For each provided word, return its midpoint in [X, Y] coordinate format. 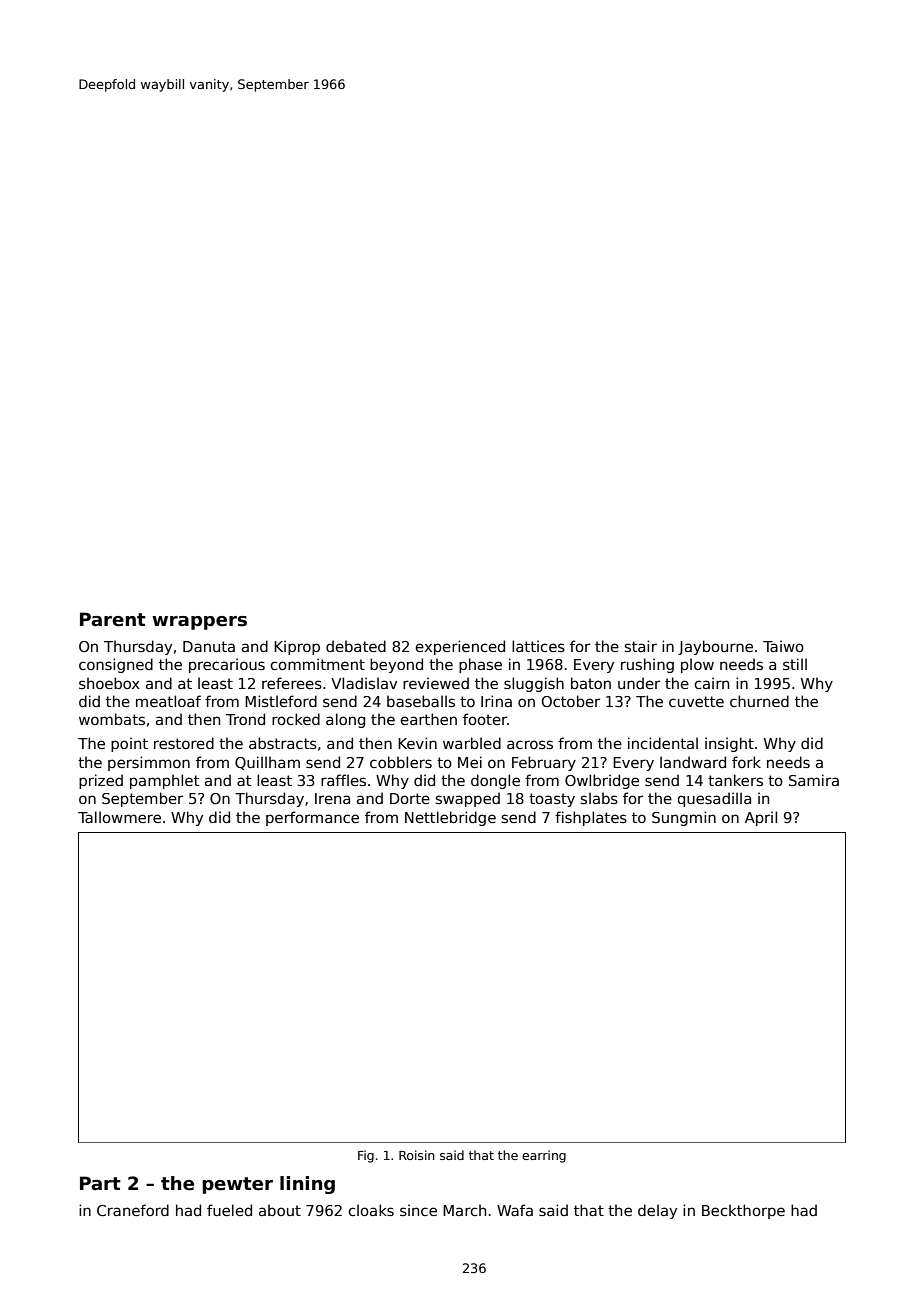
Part [100, 1183]
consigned [116, 665]
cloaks [371, 1210]
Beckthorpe [743, 1211]
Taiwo [783, 646]
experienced [460, 647]
